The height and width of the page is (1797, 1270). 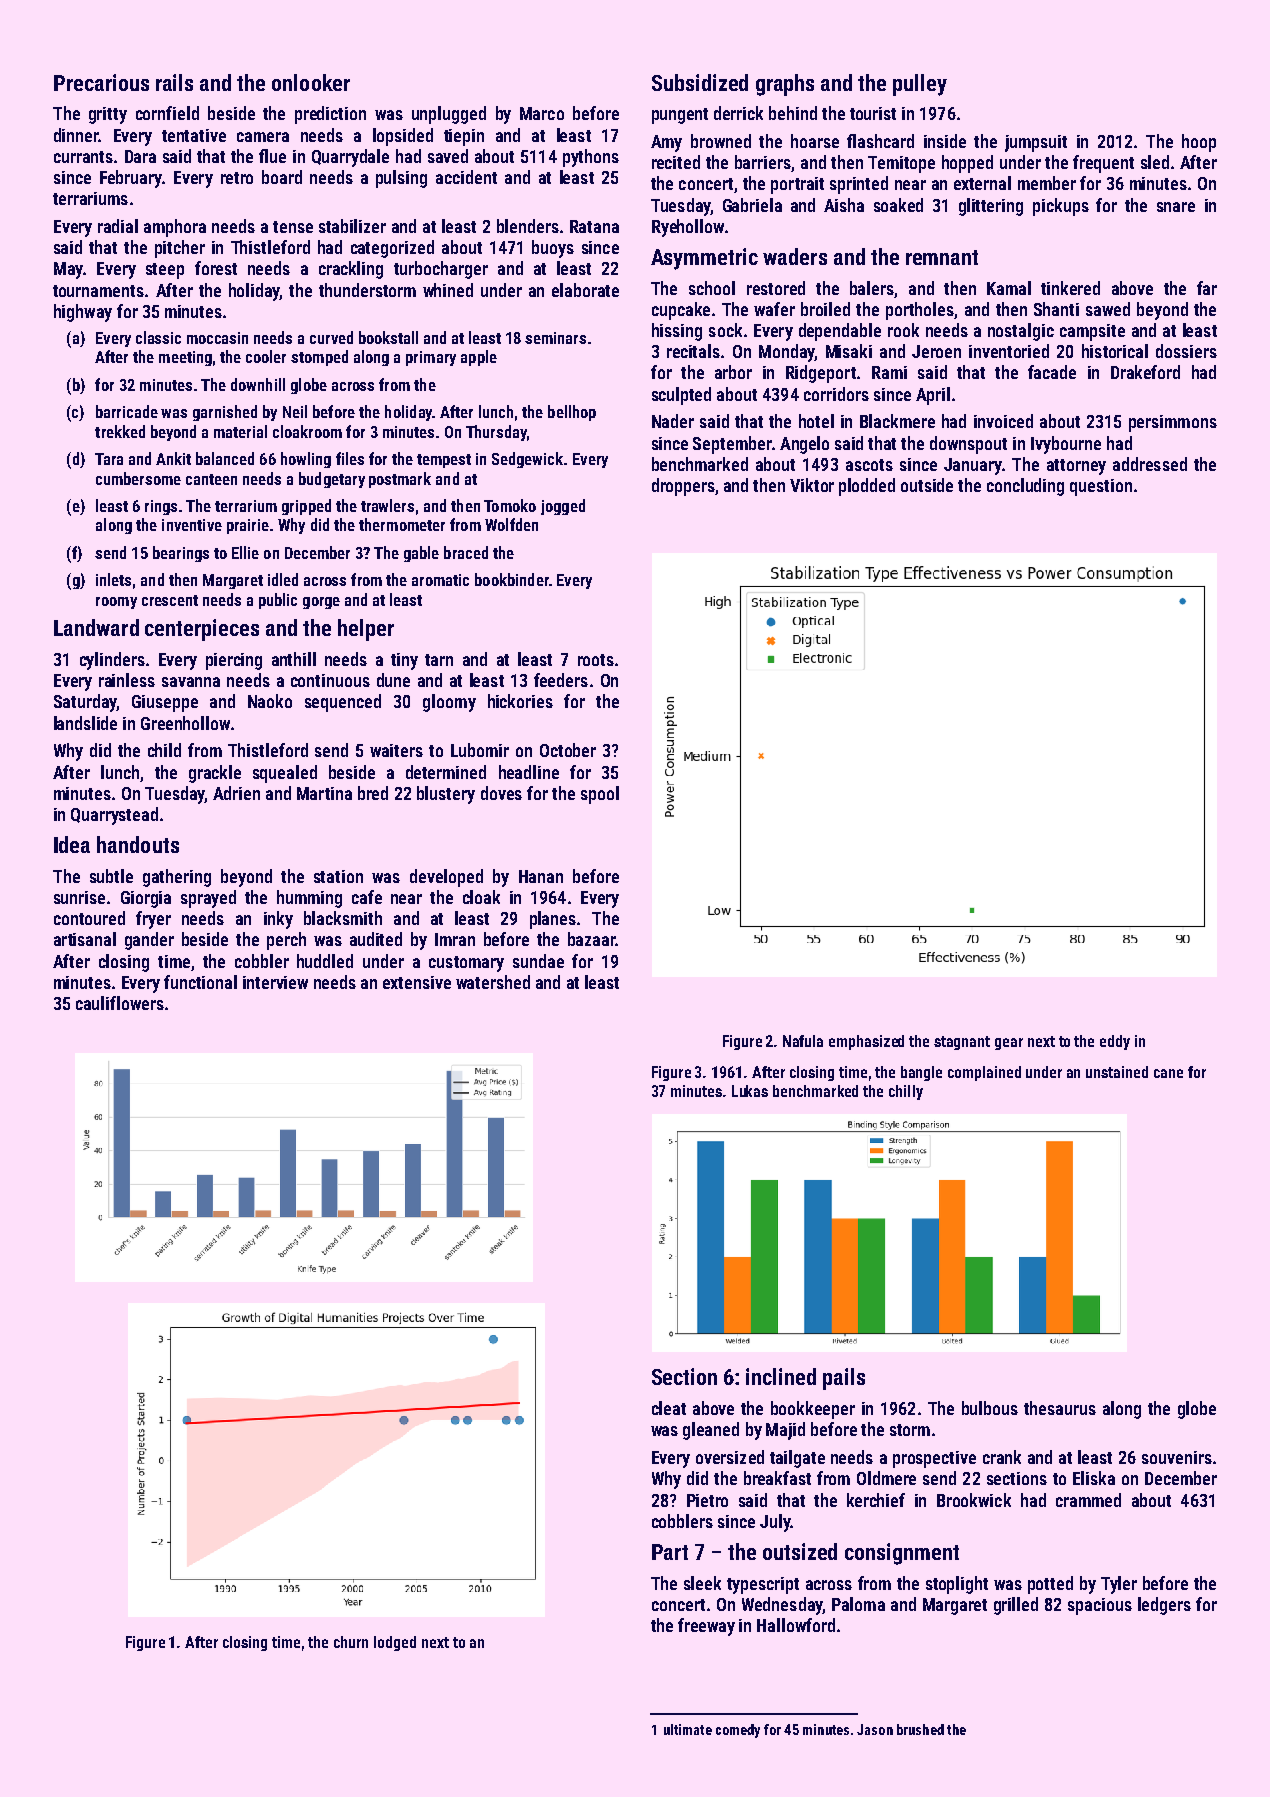 I want to click on rails, so click(x=174, y=82).
